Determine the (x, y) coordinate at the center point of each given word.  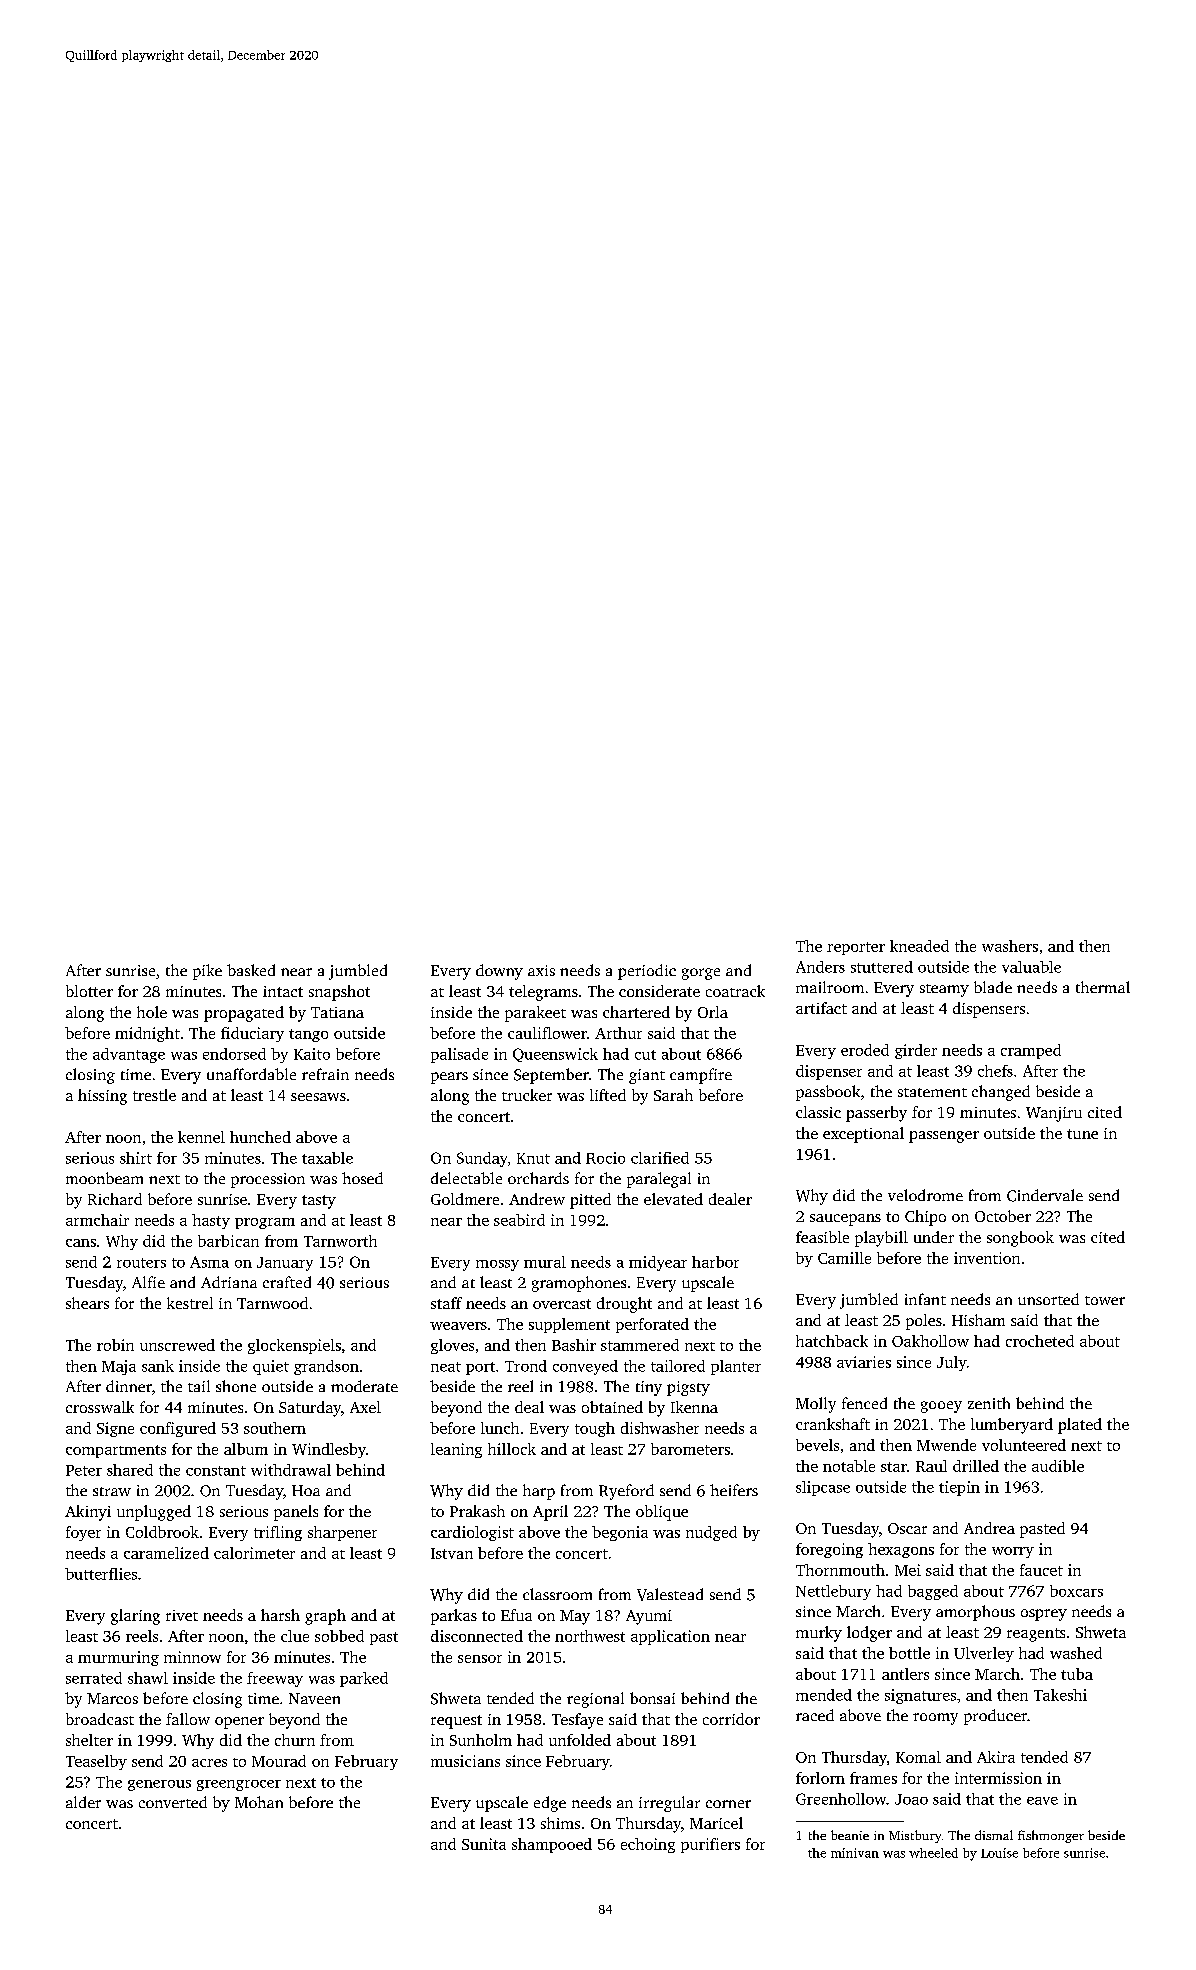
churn (295, 1740)
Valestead (670, 1594)
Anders (820, 967)
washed (1076, 1653)
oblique (662, 1513)
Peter (84, 1470)
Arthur (618, 1033)
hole (152, 1012)
